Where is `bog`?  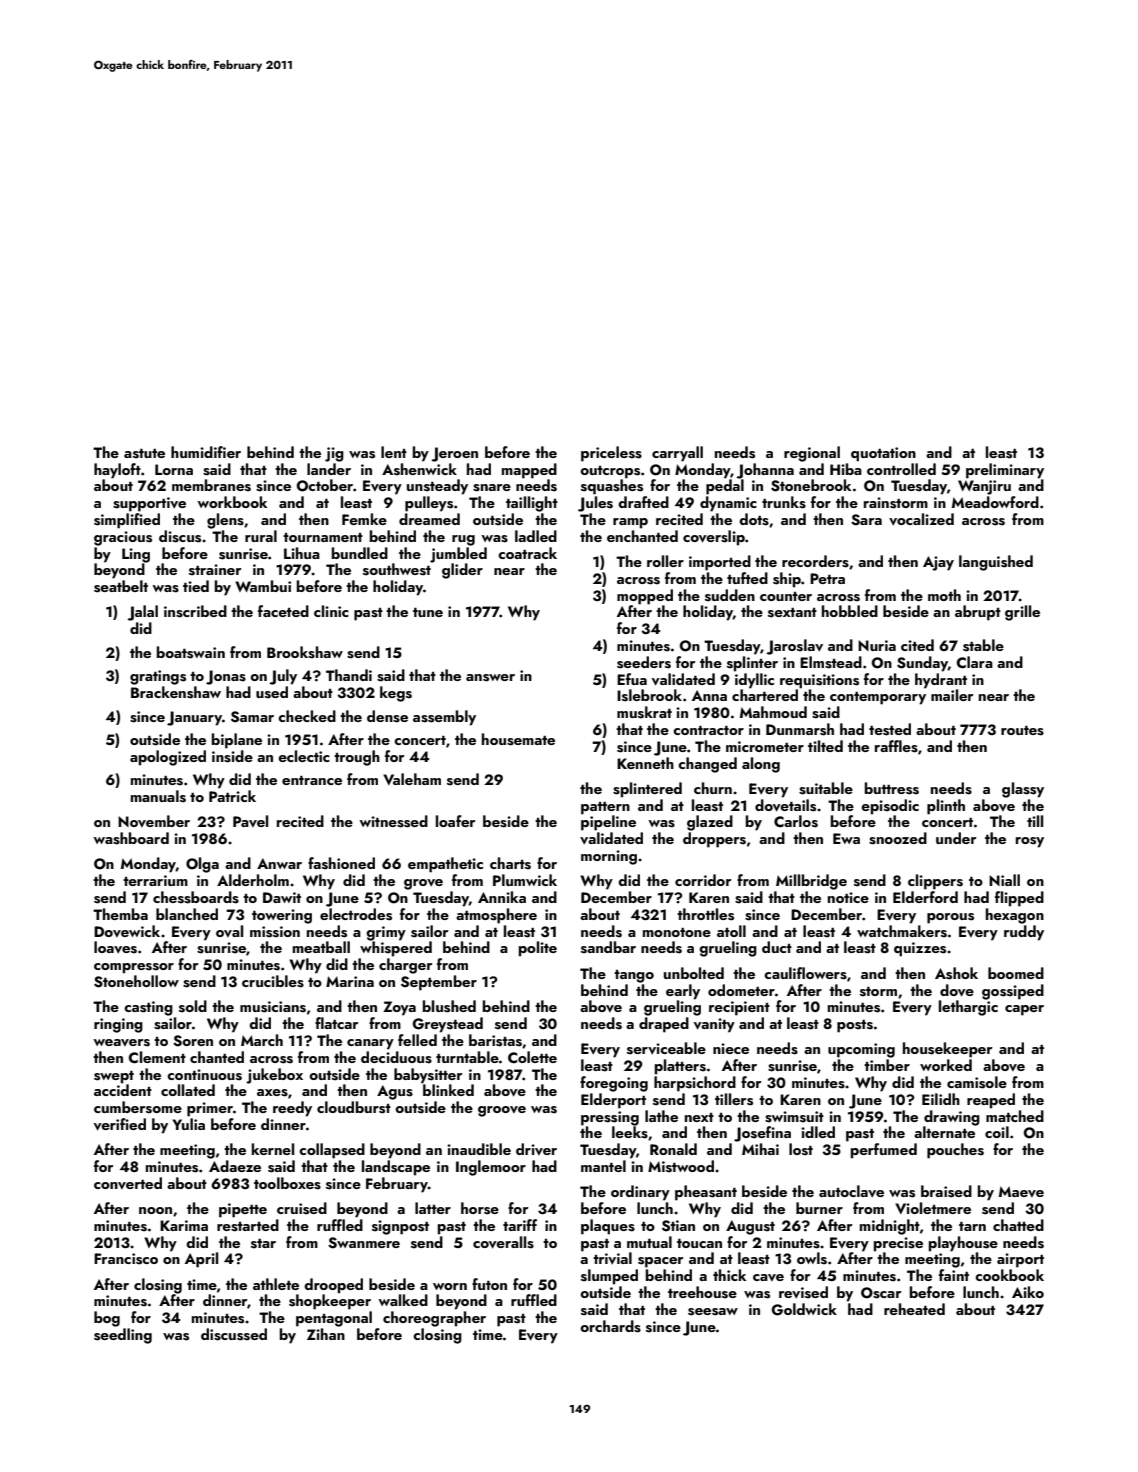 bog is located at coordinates (107, 1319).
